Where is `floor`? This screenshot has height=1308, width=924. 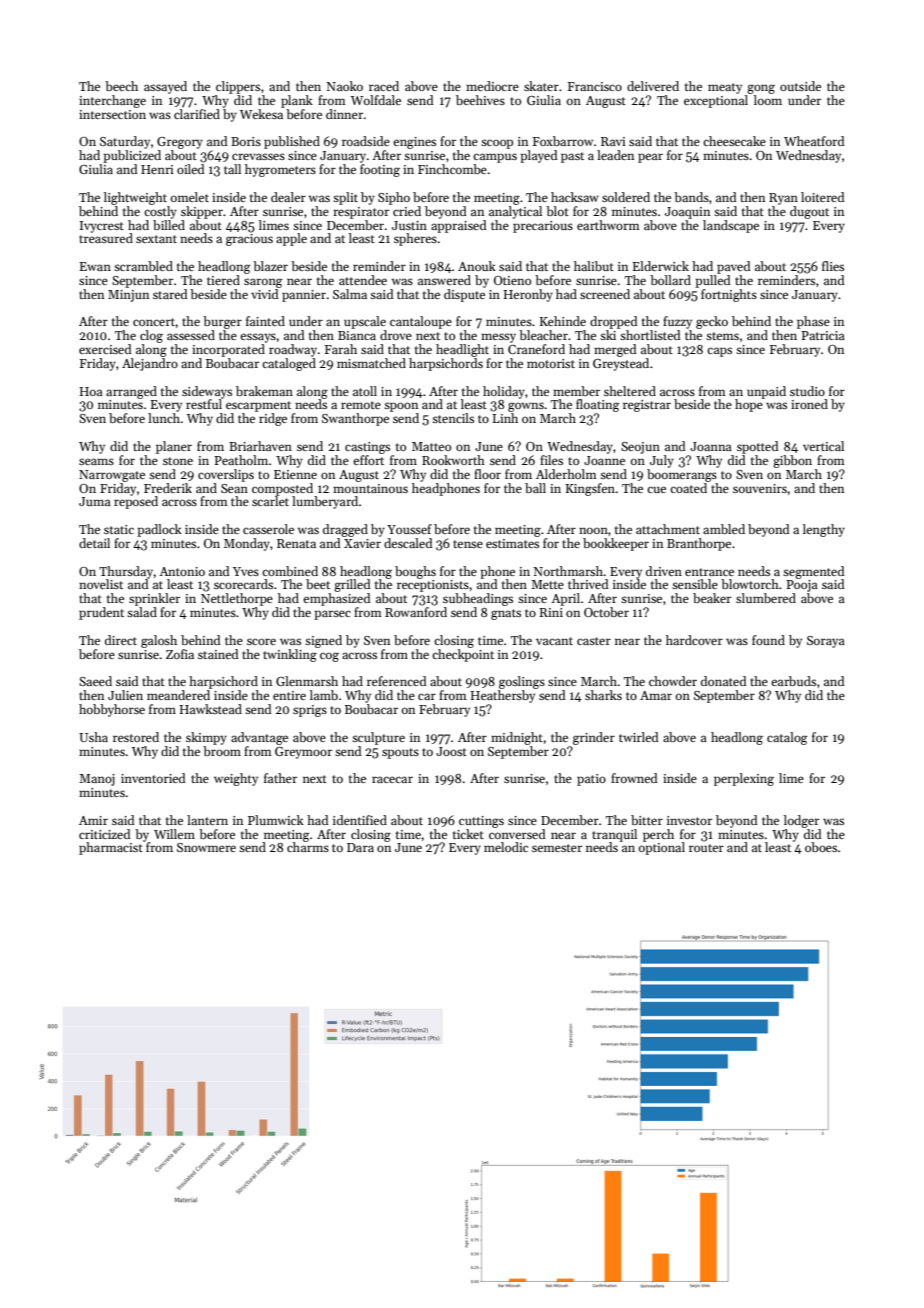
floor is located at coordinates (487, 474).
